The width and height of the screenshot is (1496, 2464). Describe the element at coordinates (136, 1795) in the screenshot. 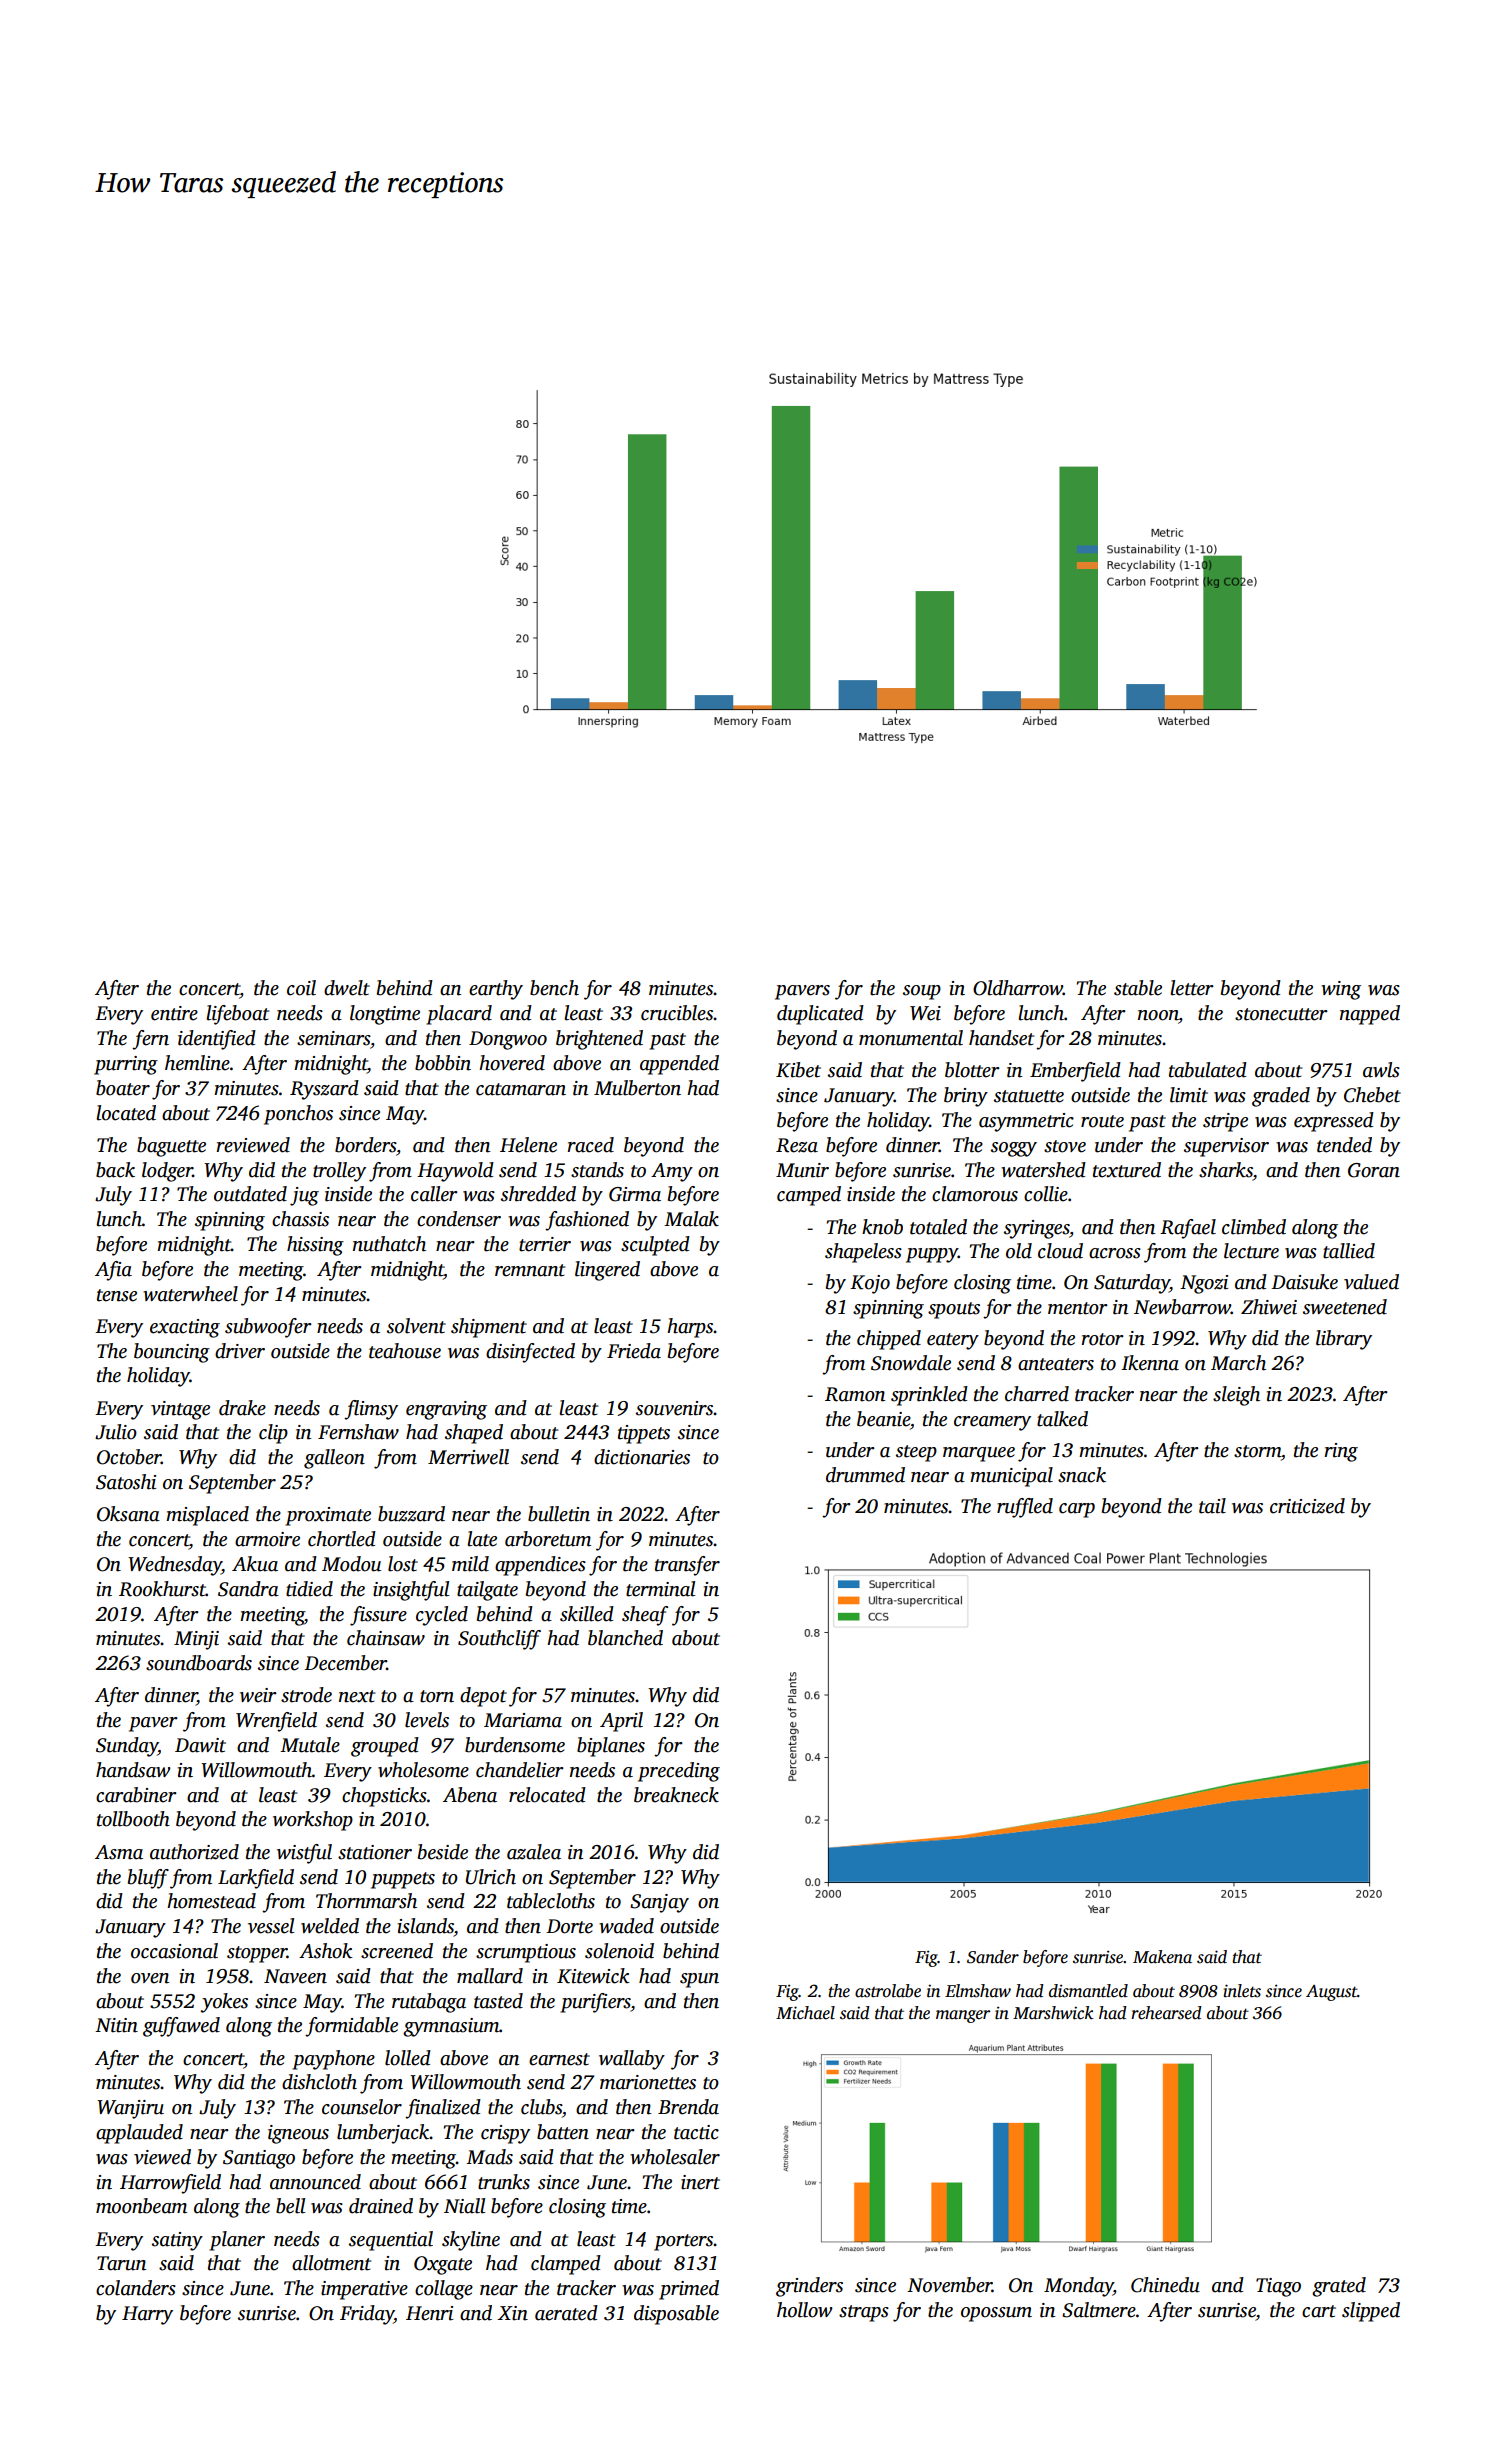

I see `carabiner` at that location.
